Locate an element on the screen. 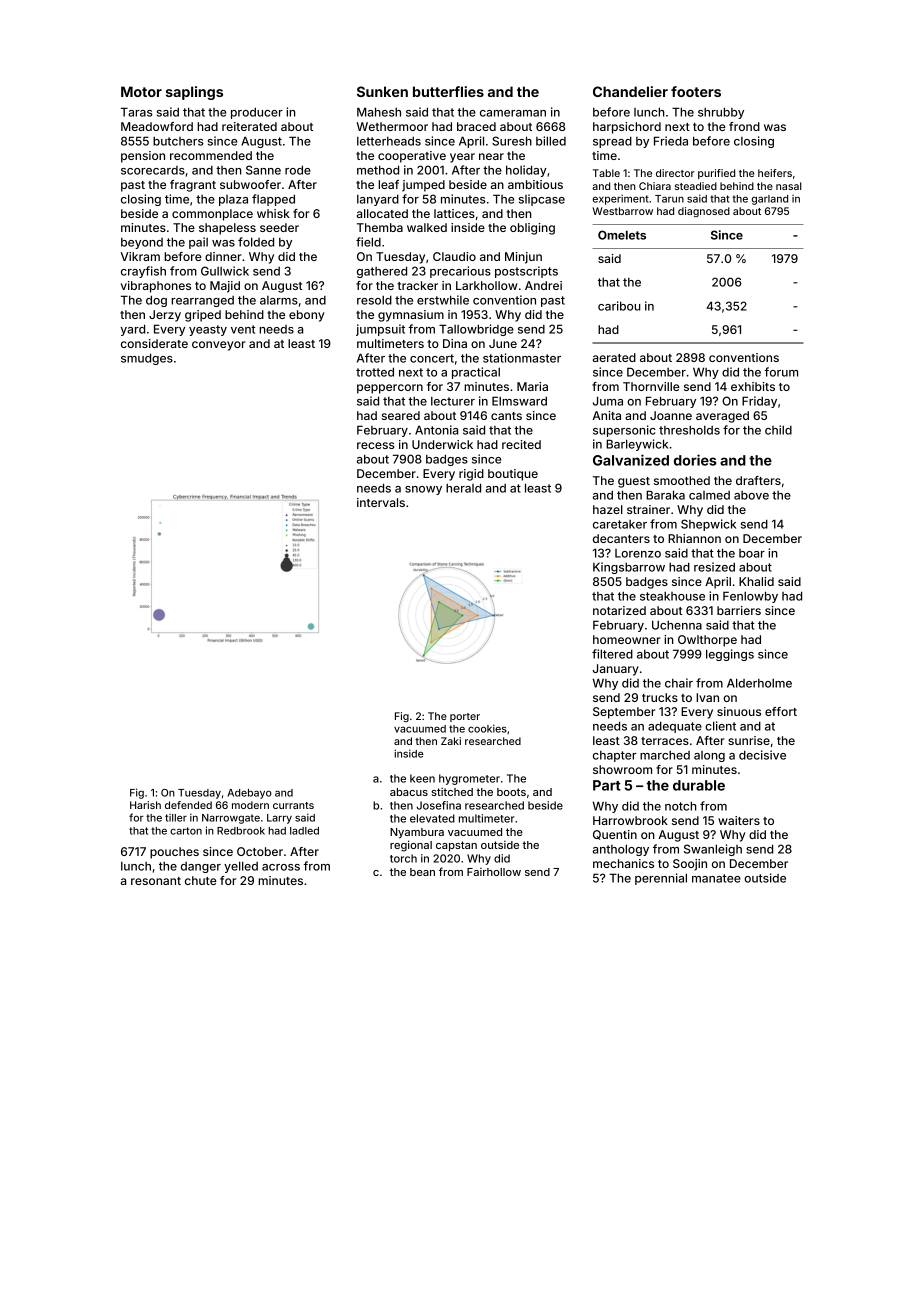 The height and width of the screenshot is (1308, 924). footers is located at coordinates (696, 91).
